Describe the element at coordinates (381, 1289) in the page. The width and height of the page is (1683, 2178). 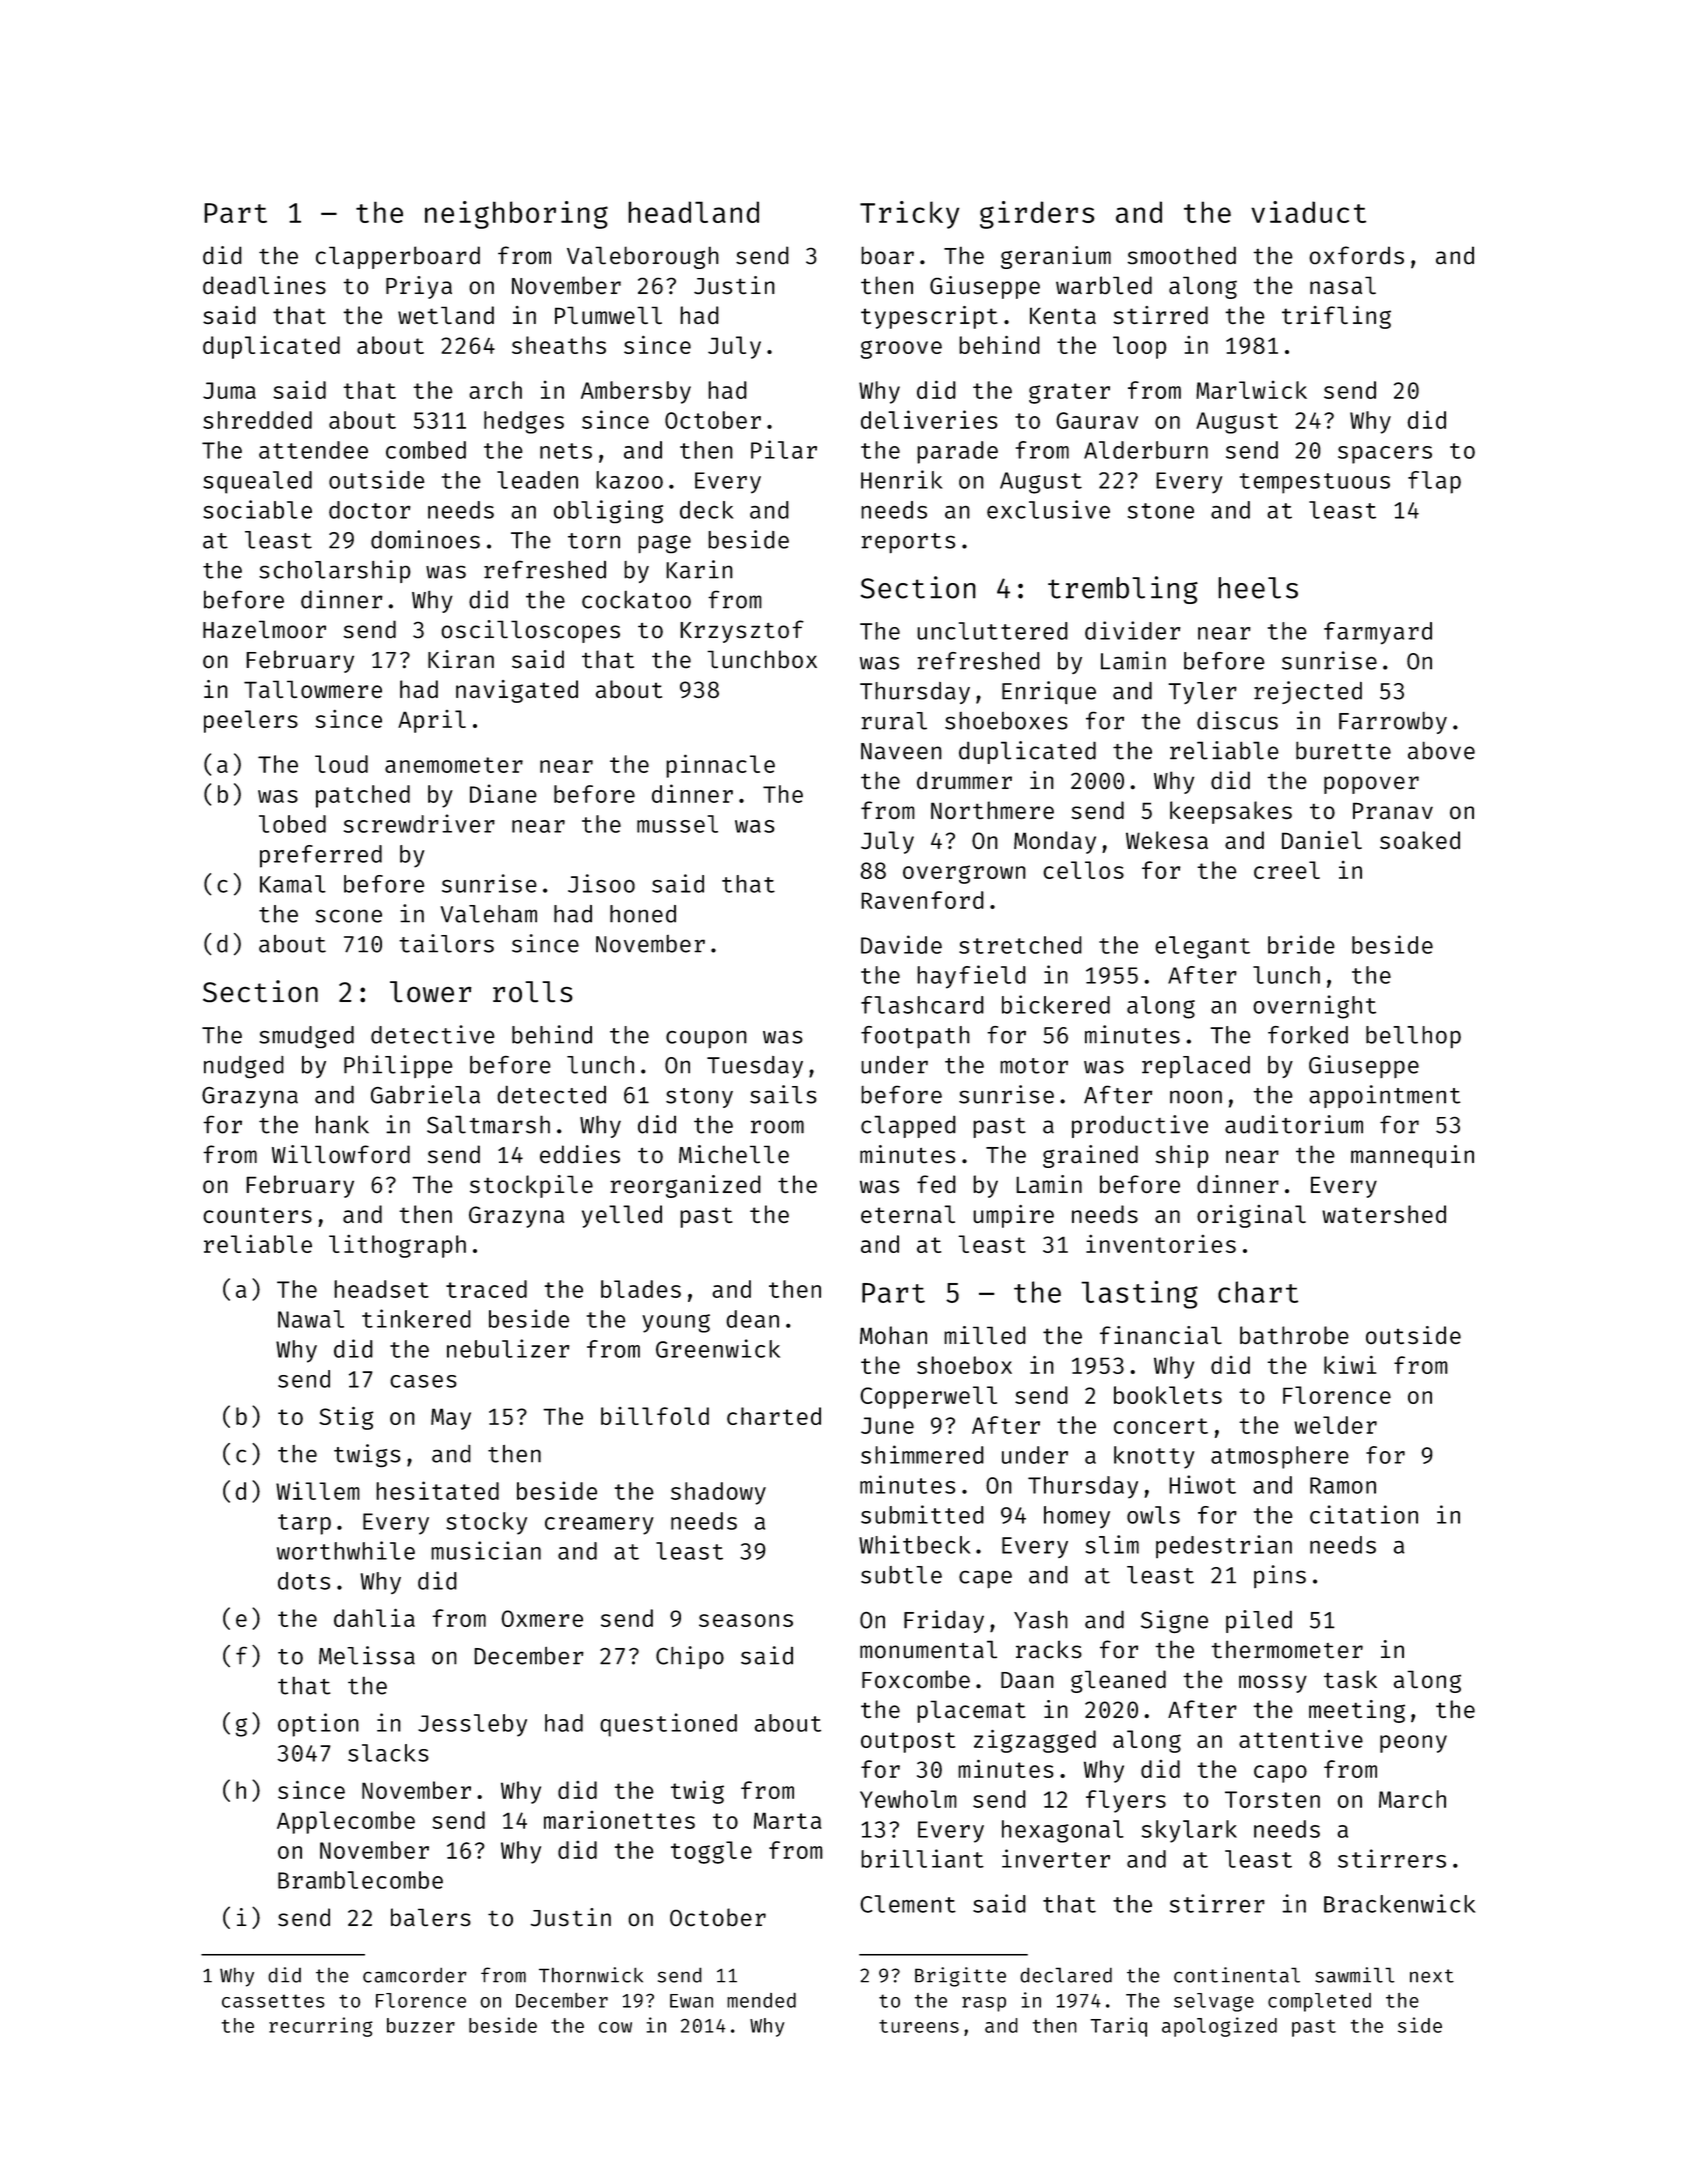
I see `headset` at that location.
